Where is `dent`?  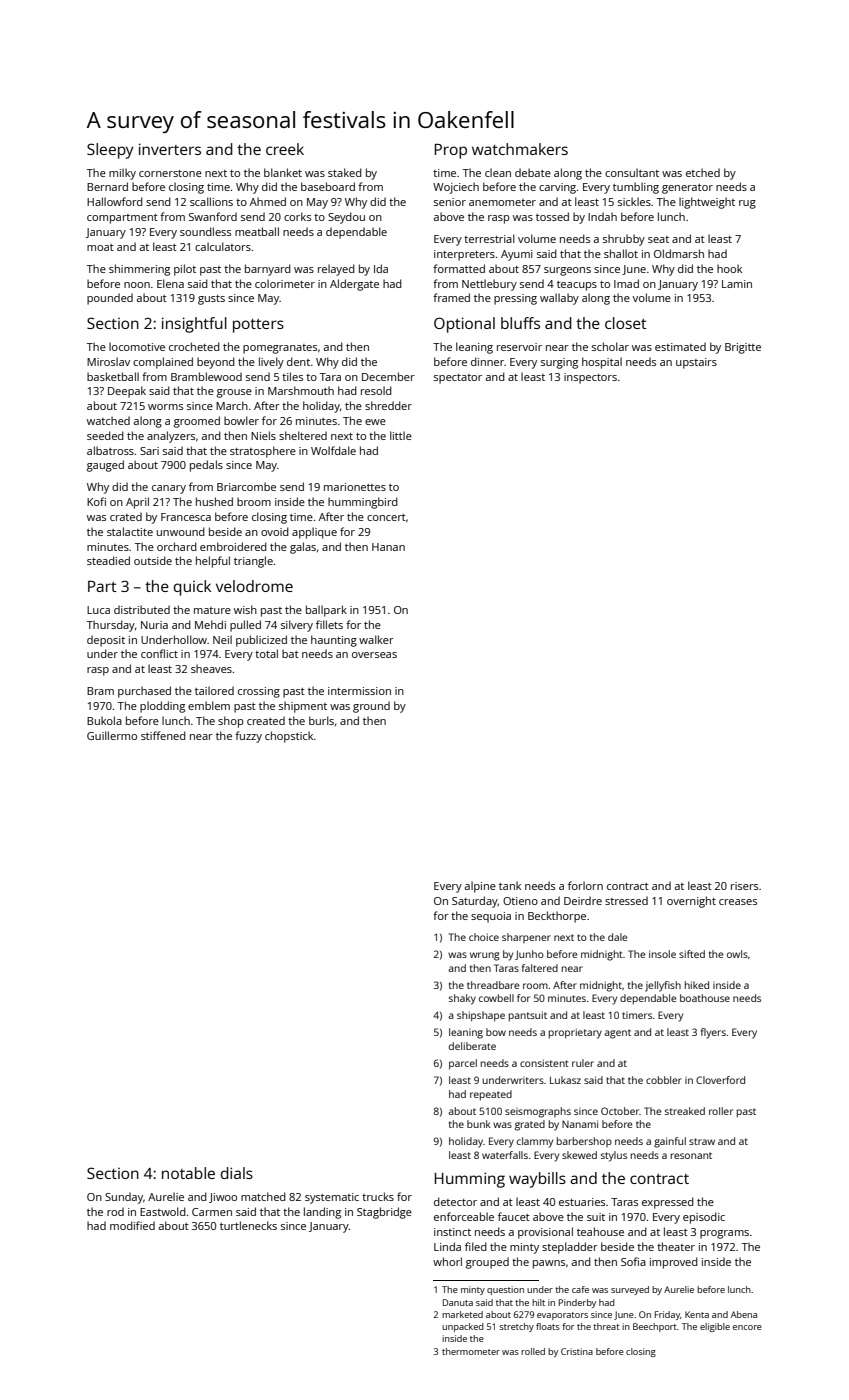 dent is located at coordinates (298, 361).
